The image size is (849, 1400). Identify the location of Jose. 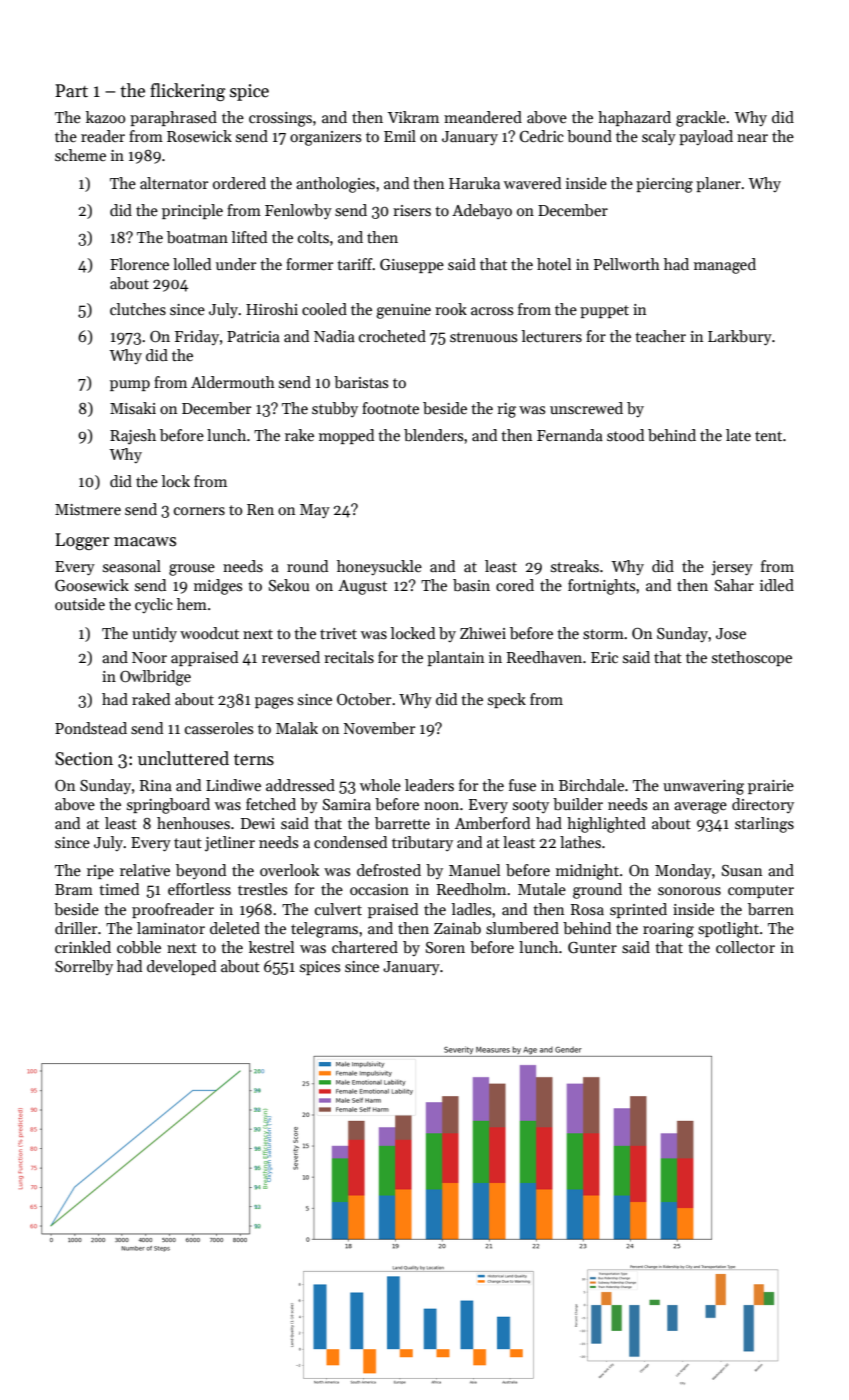
(731, 633).
